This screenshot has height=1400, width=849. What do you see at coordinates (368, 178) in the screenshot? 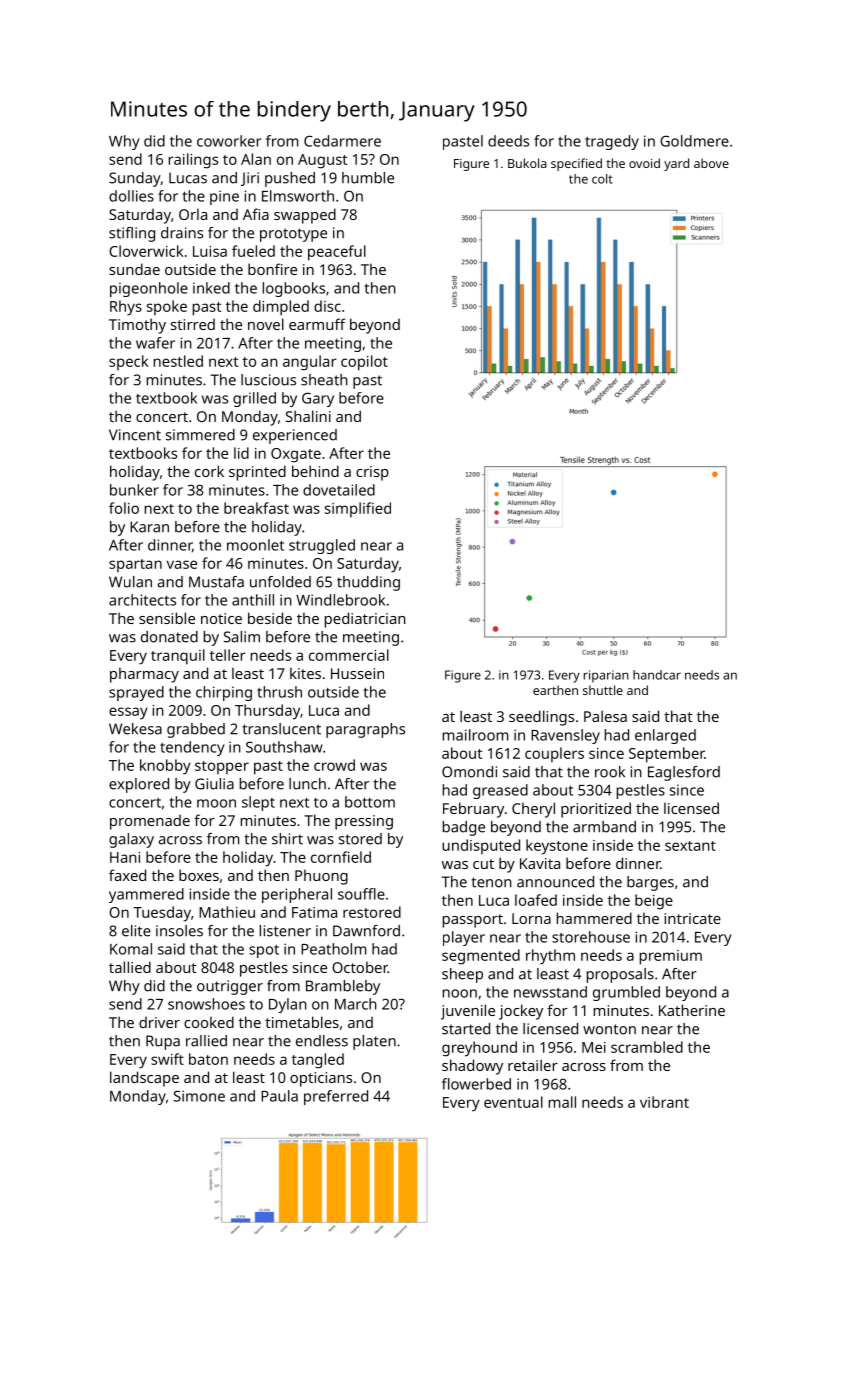
I see `humble` at bounding box center [368, 178].
